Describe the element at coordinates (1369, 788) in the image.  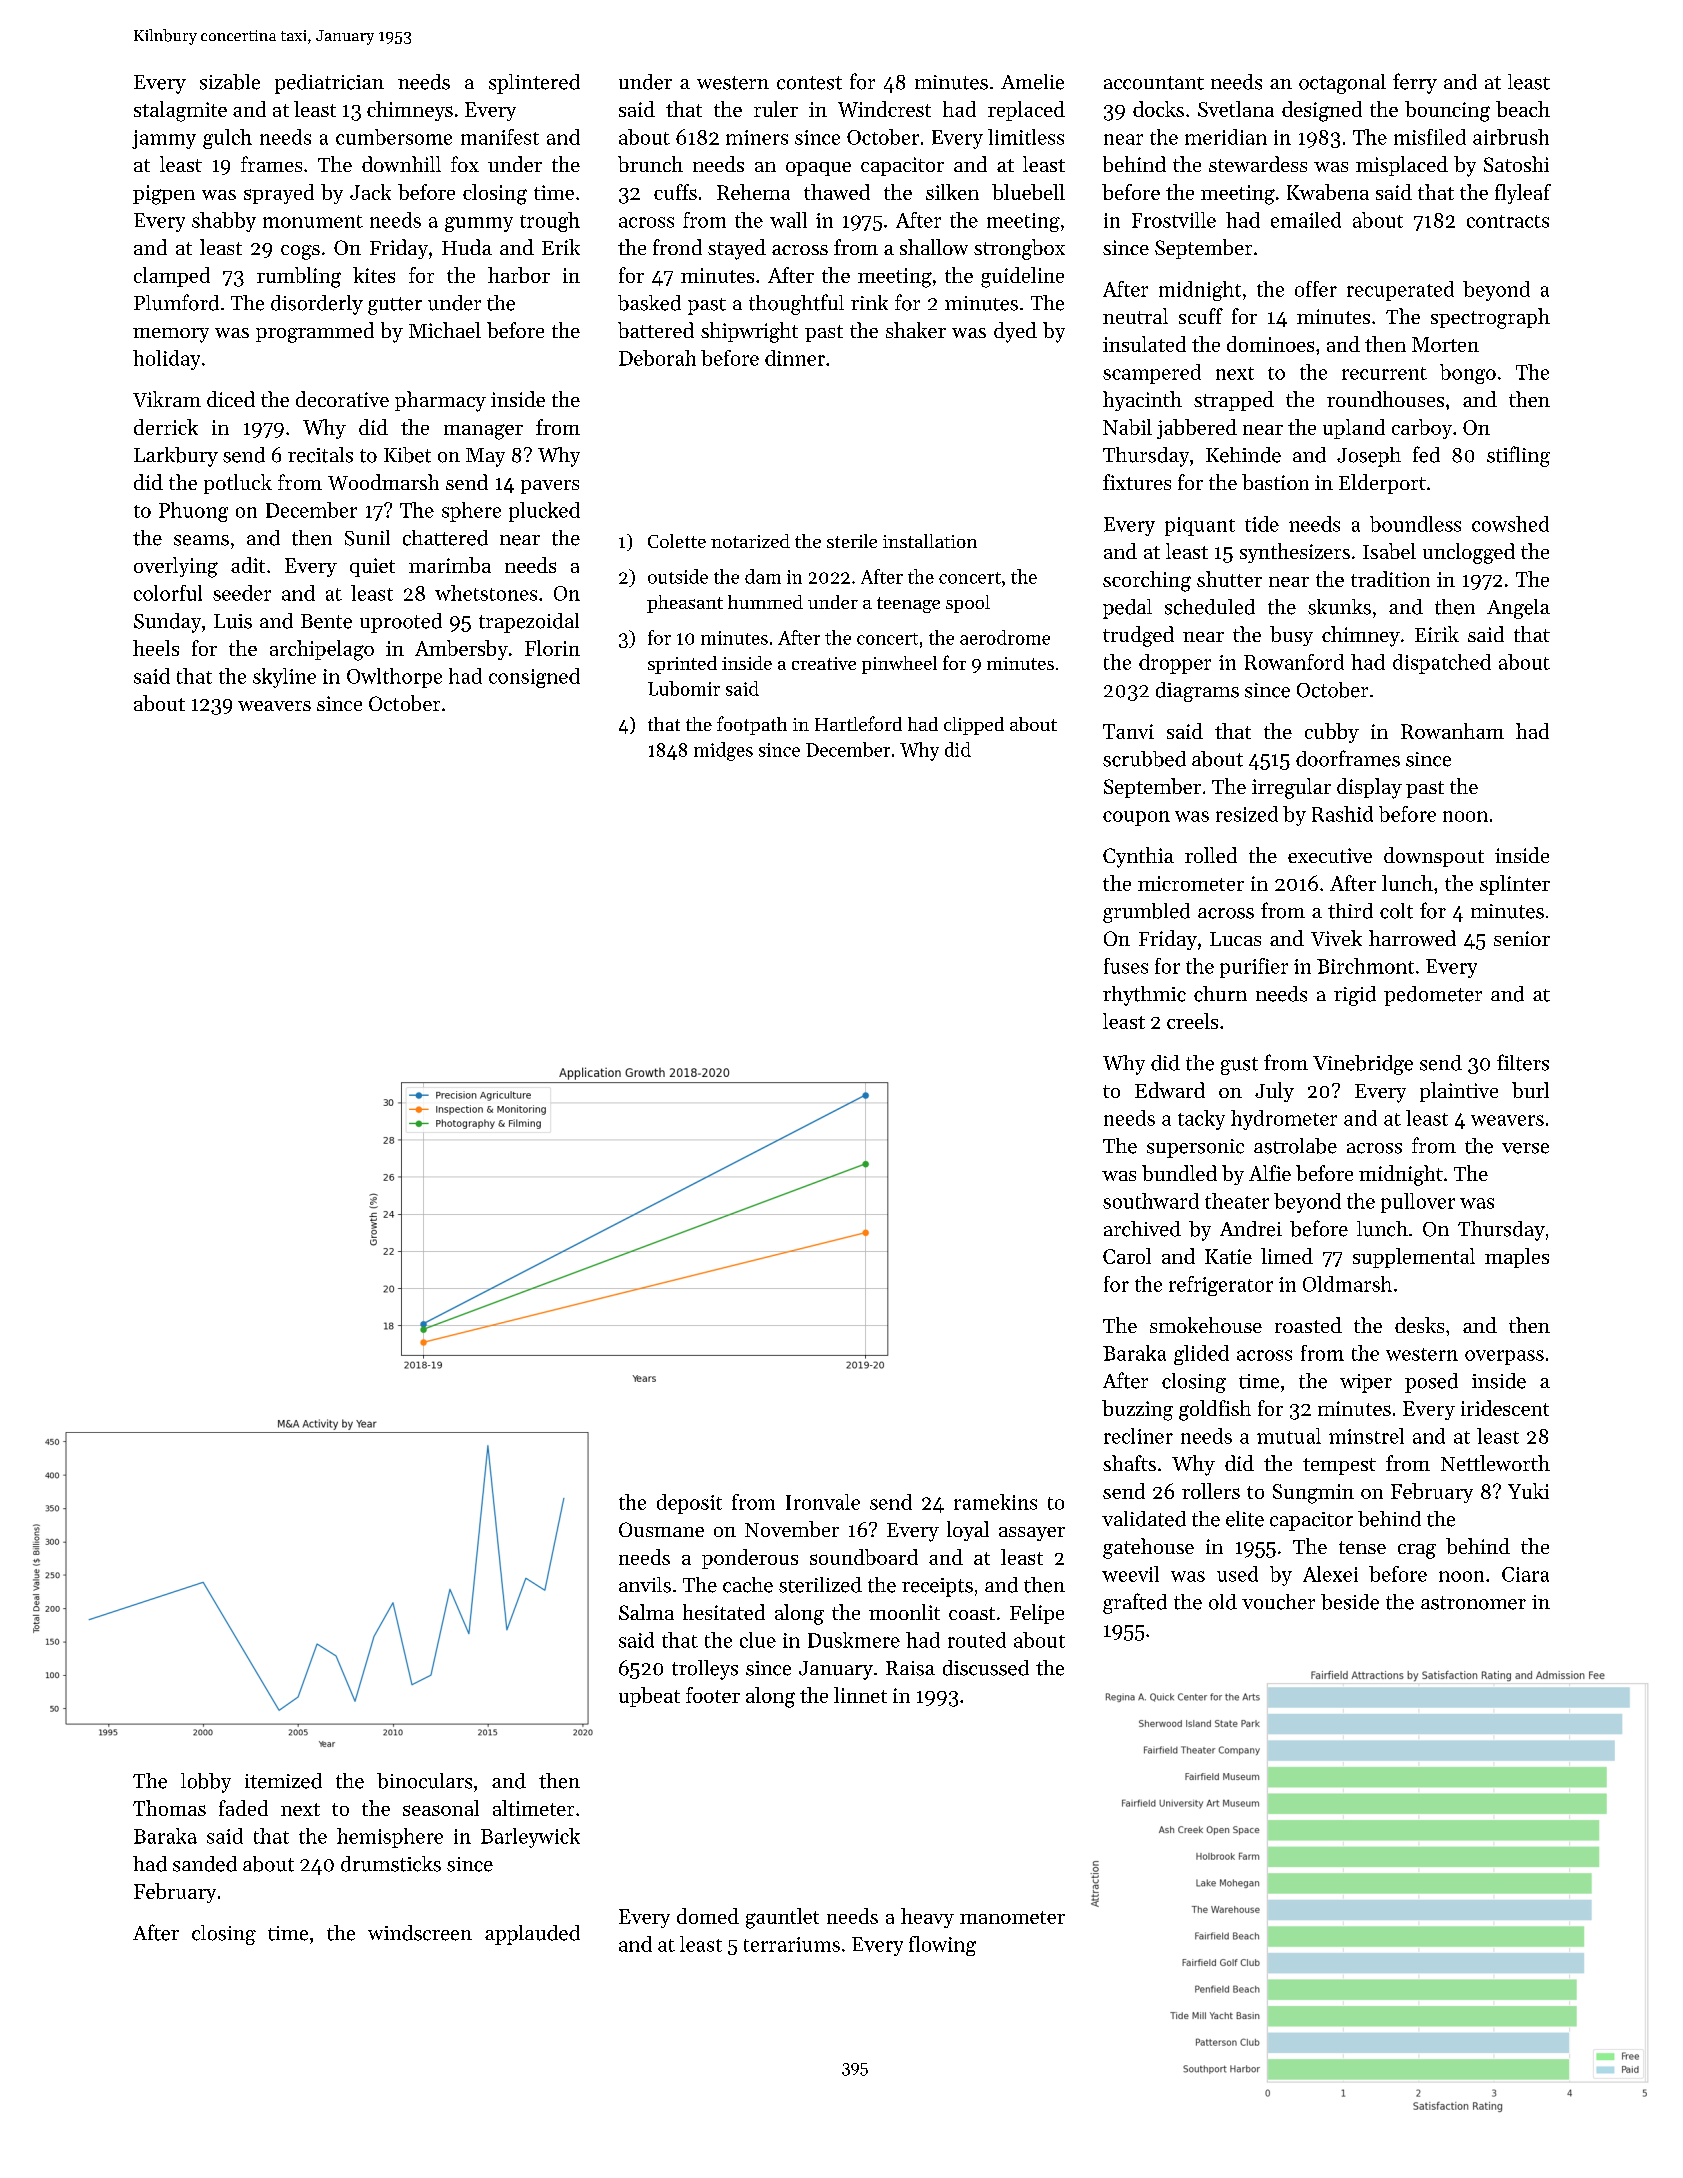
I see `display` at that location.
